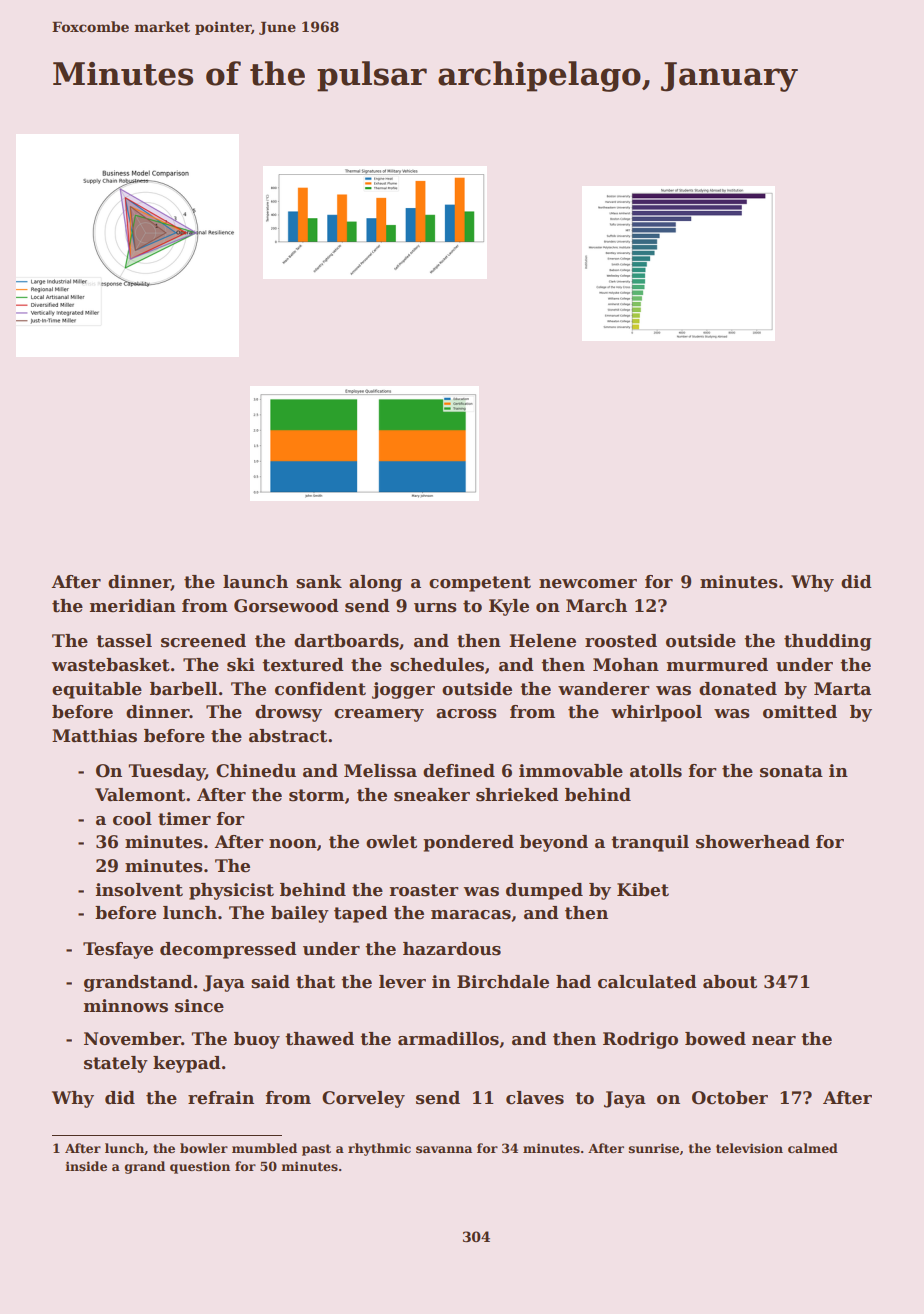 The width and height of the document is (924, 1314). What do you see at coordinates (730, 982) in the document?
I see `about` at bounding box center [730, 982].
